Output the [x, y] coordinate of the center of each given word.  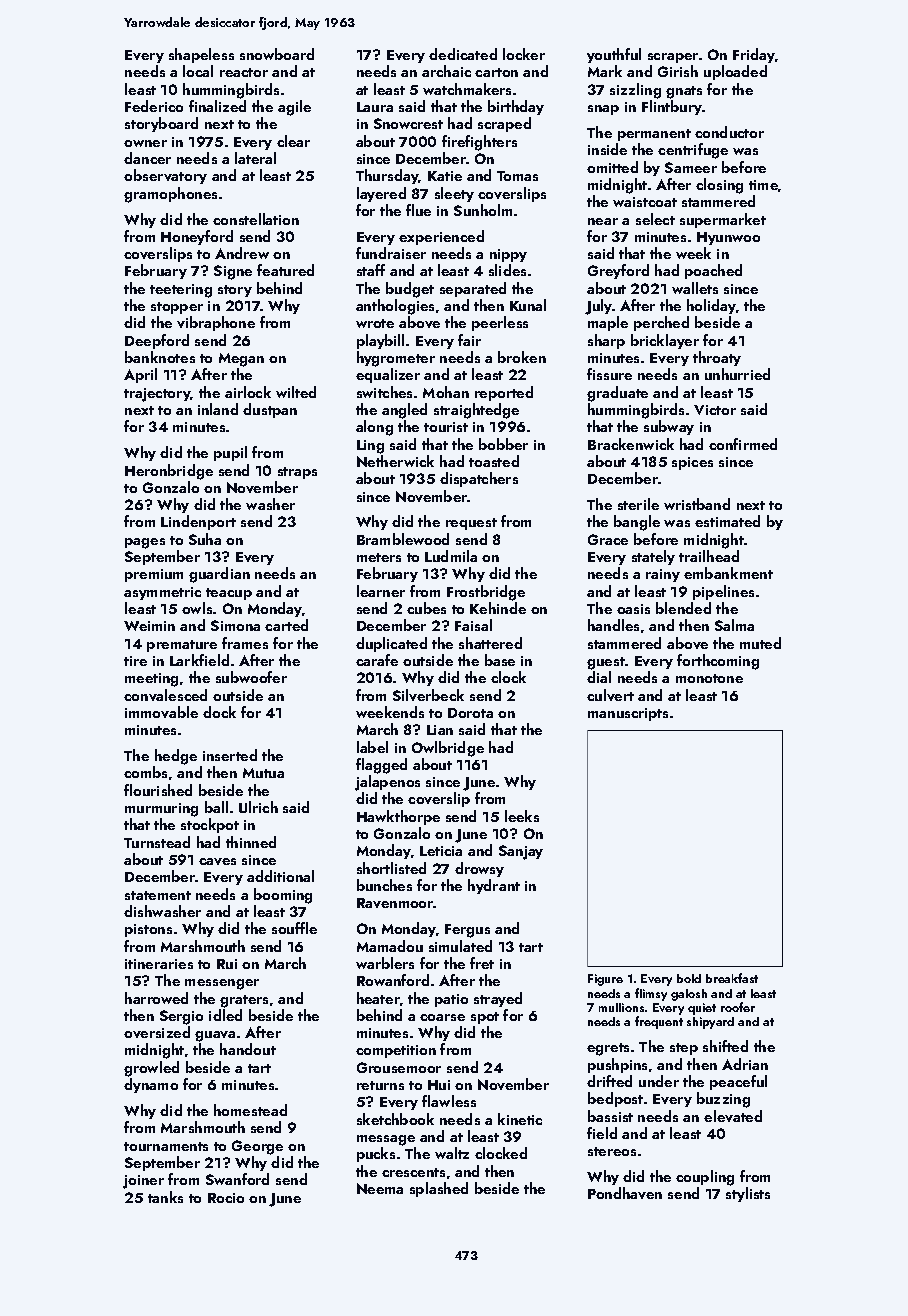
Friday [754, 55]
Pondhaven [625, 1193]
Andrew [242, 253]
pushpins [617, 1065]
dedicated [463, 54]
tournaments [166, 1146]
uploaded [735, 72]
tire [135, 661]
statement [158, 895]
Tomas [517, 176]
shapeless [201, 55]
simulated [460, 946]
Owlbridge [448, 749]
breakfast [732, 978]
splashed [439, 1189]
